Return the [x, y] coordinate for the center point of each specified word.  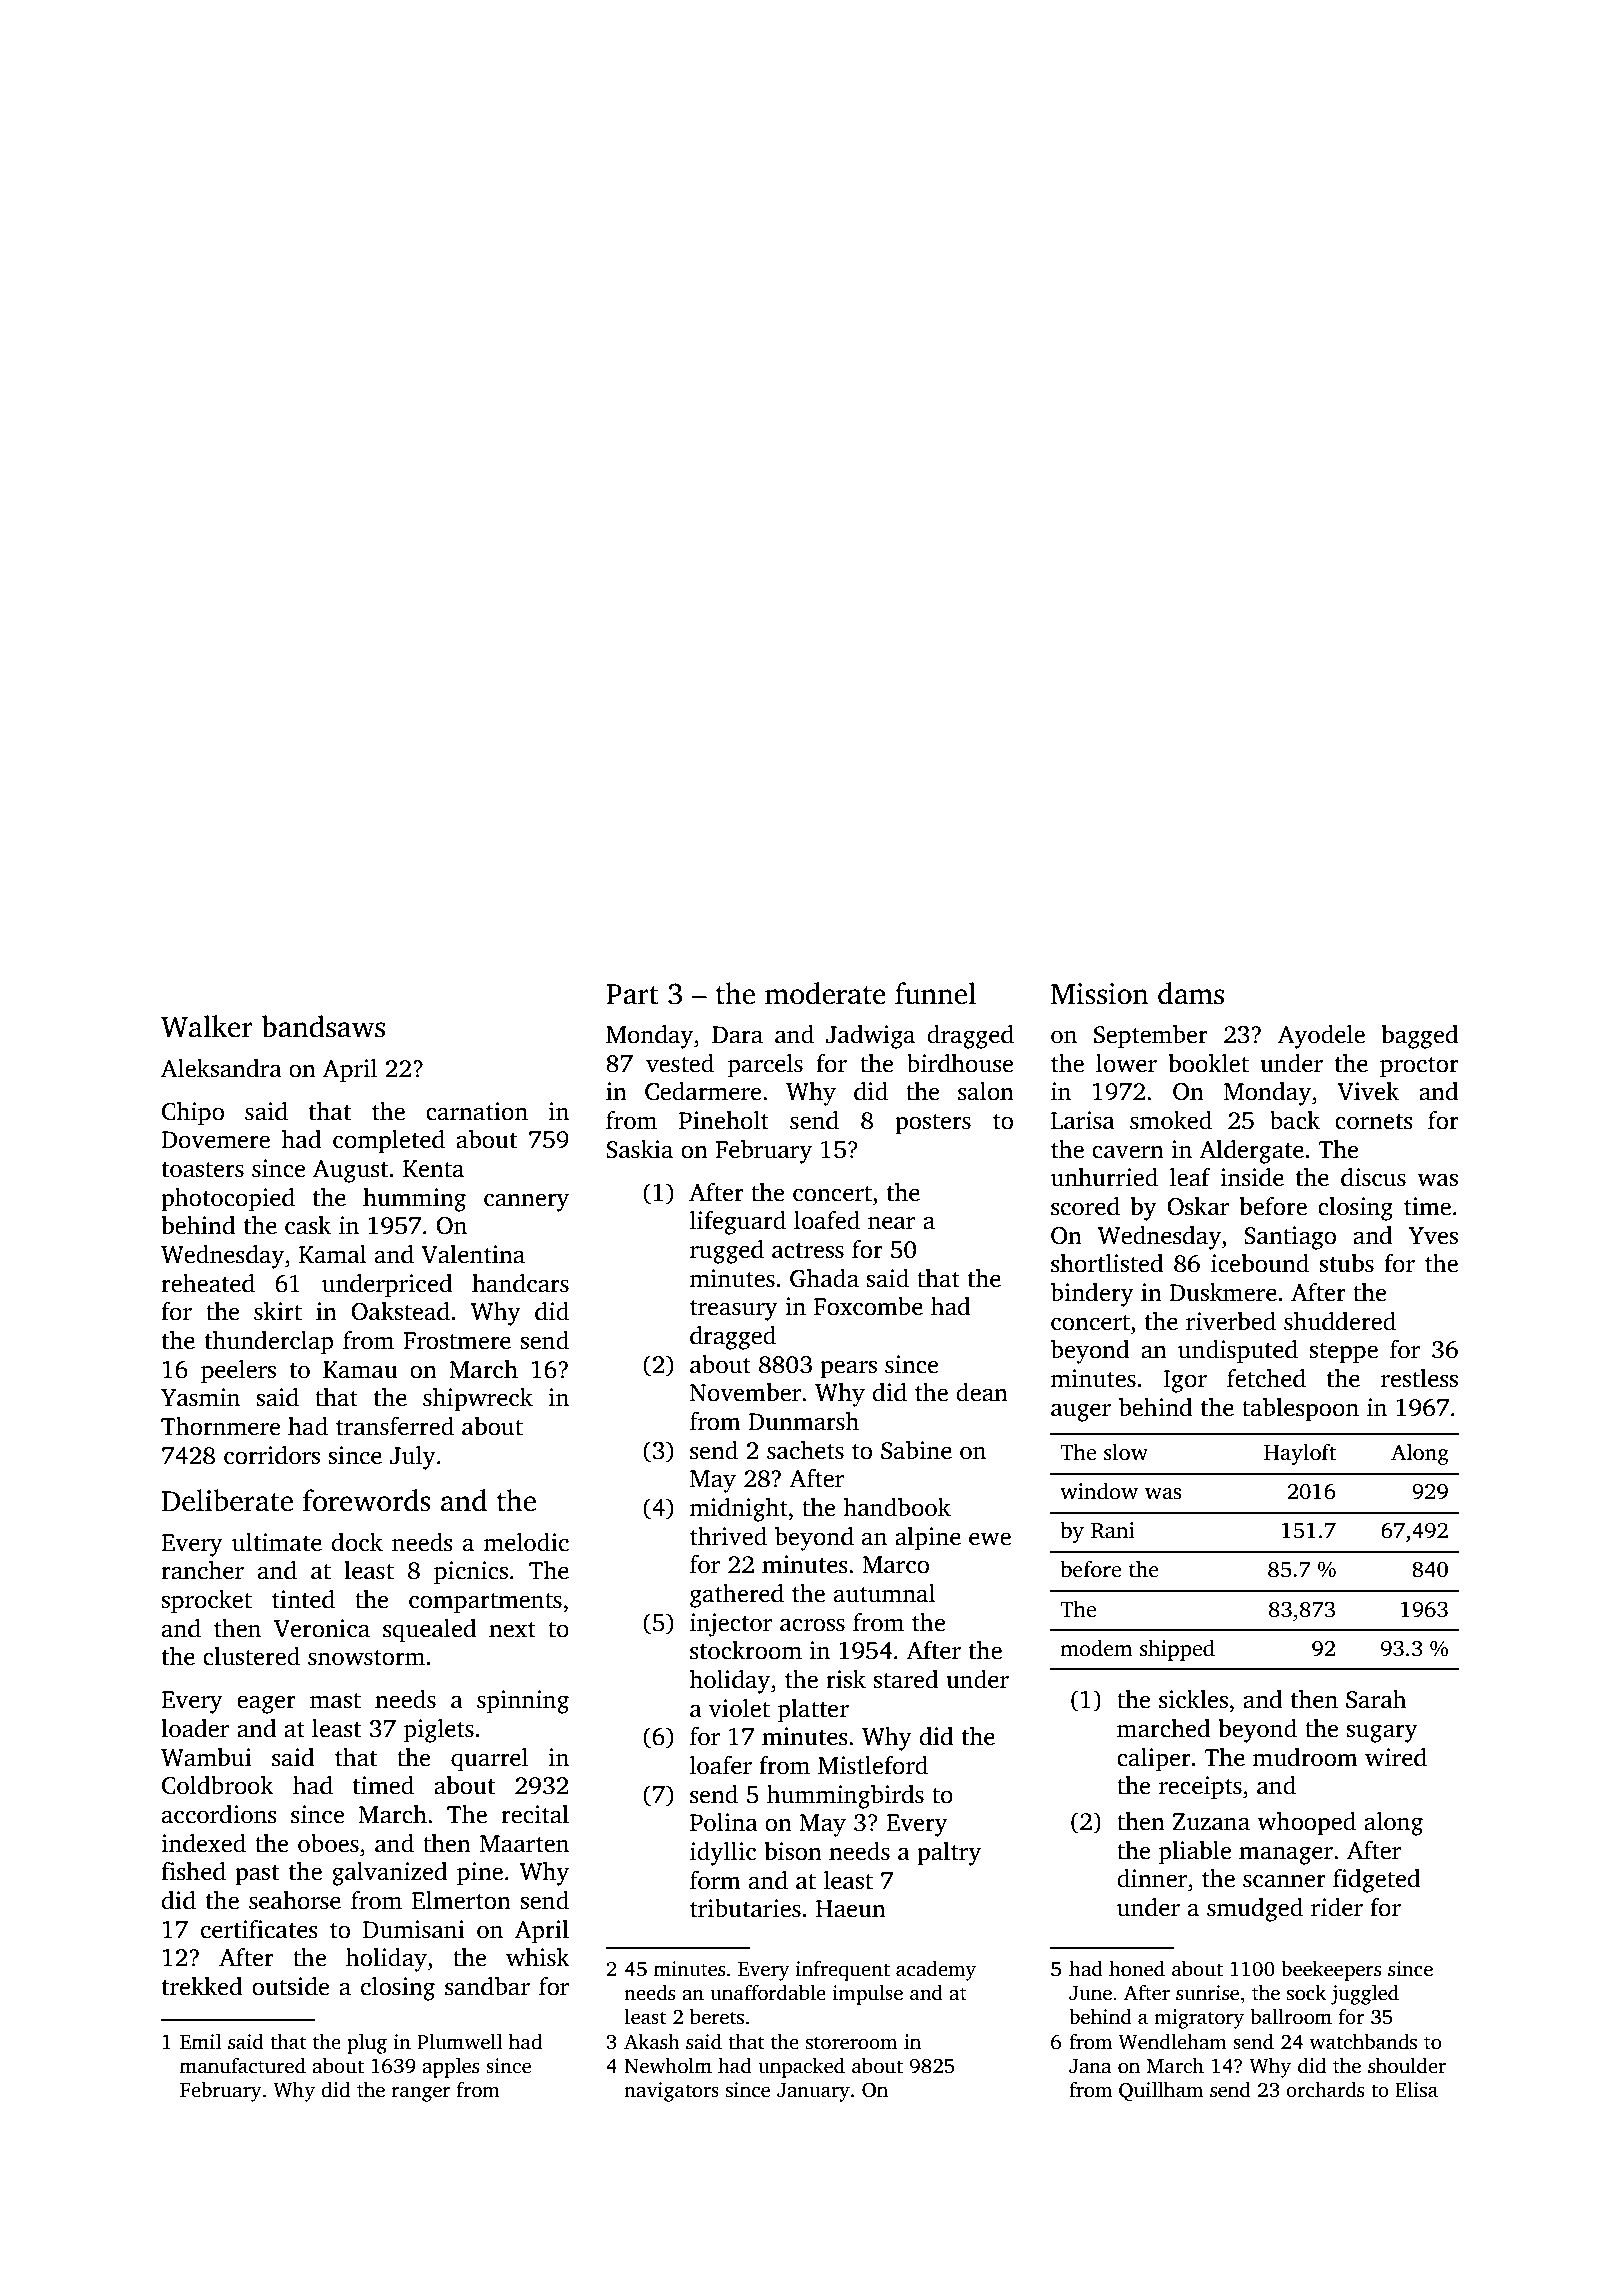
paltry [949, 1854]
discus [1373, 1177]
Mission [1100, 994]
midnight [738, 1510]
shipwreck [478, 1400]
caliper [1154, 1760]
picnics [471, 1573]
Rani [1113, 1530]
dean [982, 1392]
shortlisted [1107, 1263]
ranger [421, 2094]
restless [1419, 1378]
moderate [825, 993]
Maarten [524, 1844]
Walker [207, 1026]
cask [308, 1225]
